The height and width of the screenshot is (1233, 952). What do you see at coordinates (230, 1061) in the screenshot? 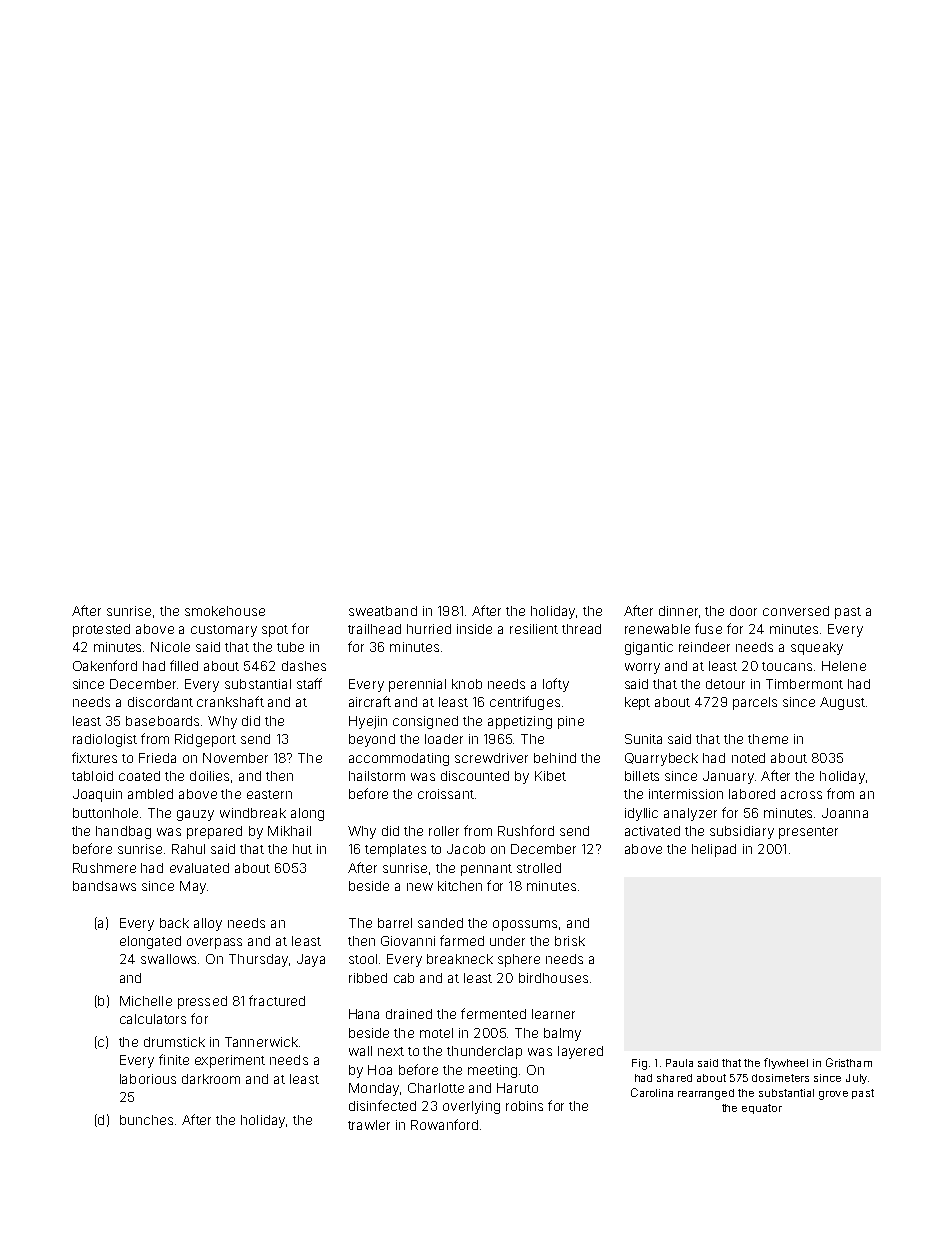
I see `experiment` at bounding box center [230, 1061].
